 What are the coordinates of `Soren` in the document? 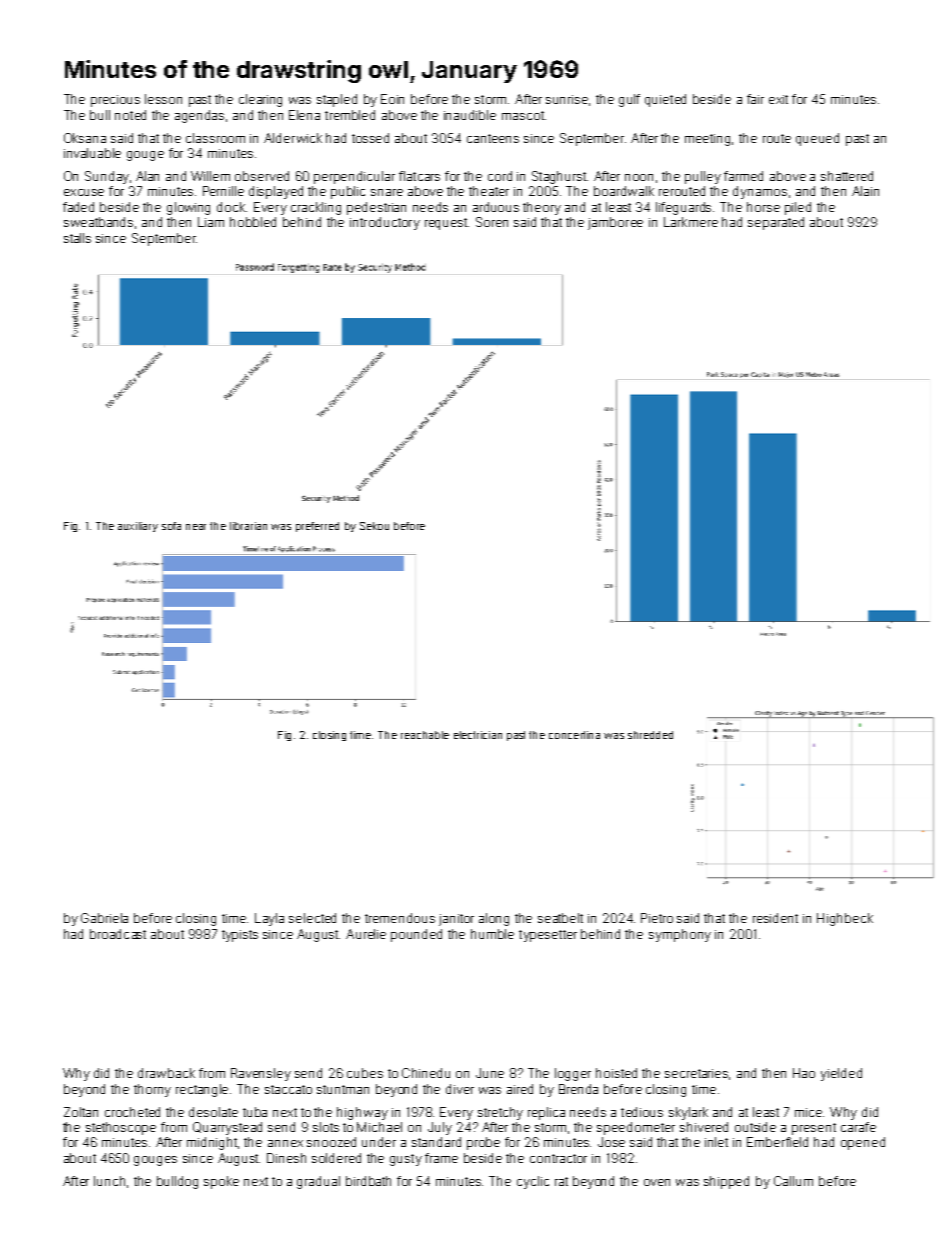 It's located at (492, 222).
